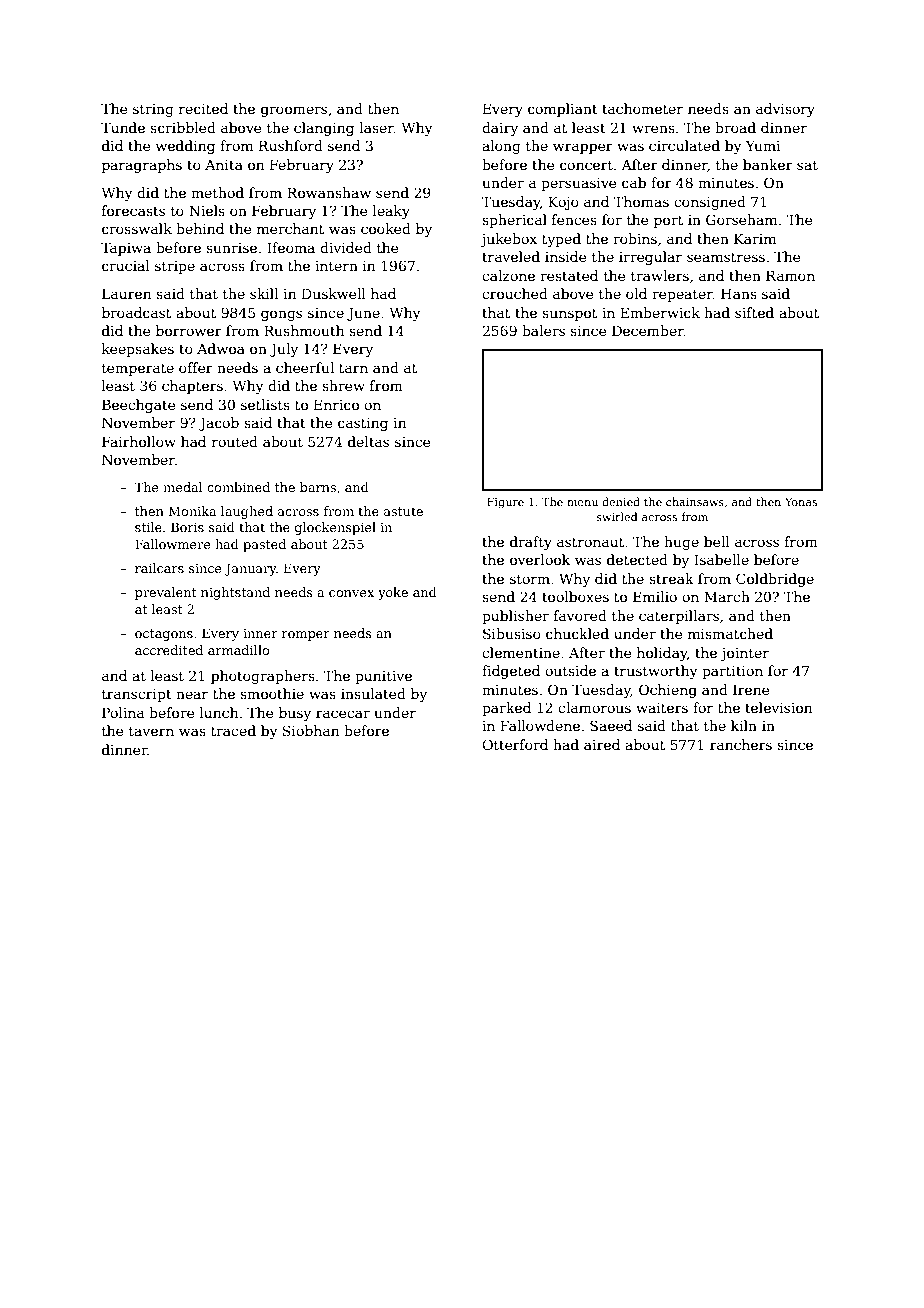 The image size is (924, 1308). Describe the element at coordinates (151, 731) in the screenshot. I see `tavern` at that location.
